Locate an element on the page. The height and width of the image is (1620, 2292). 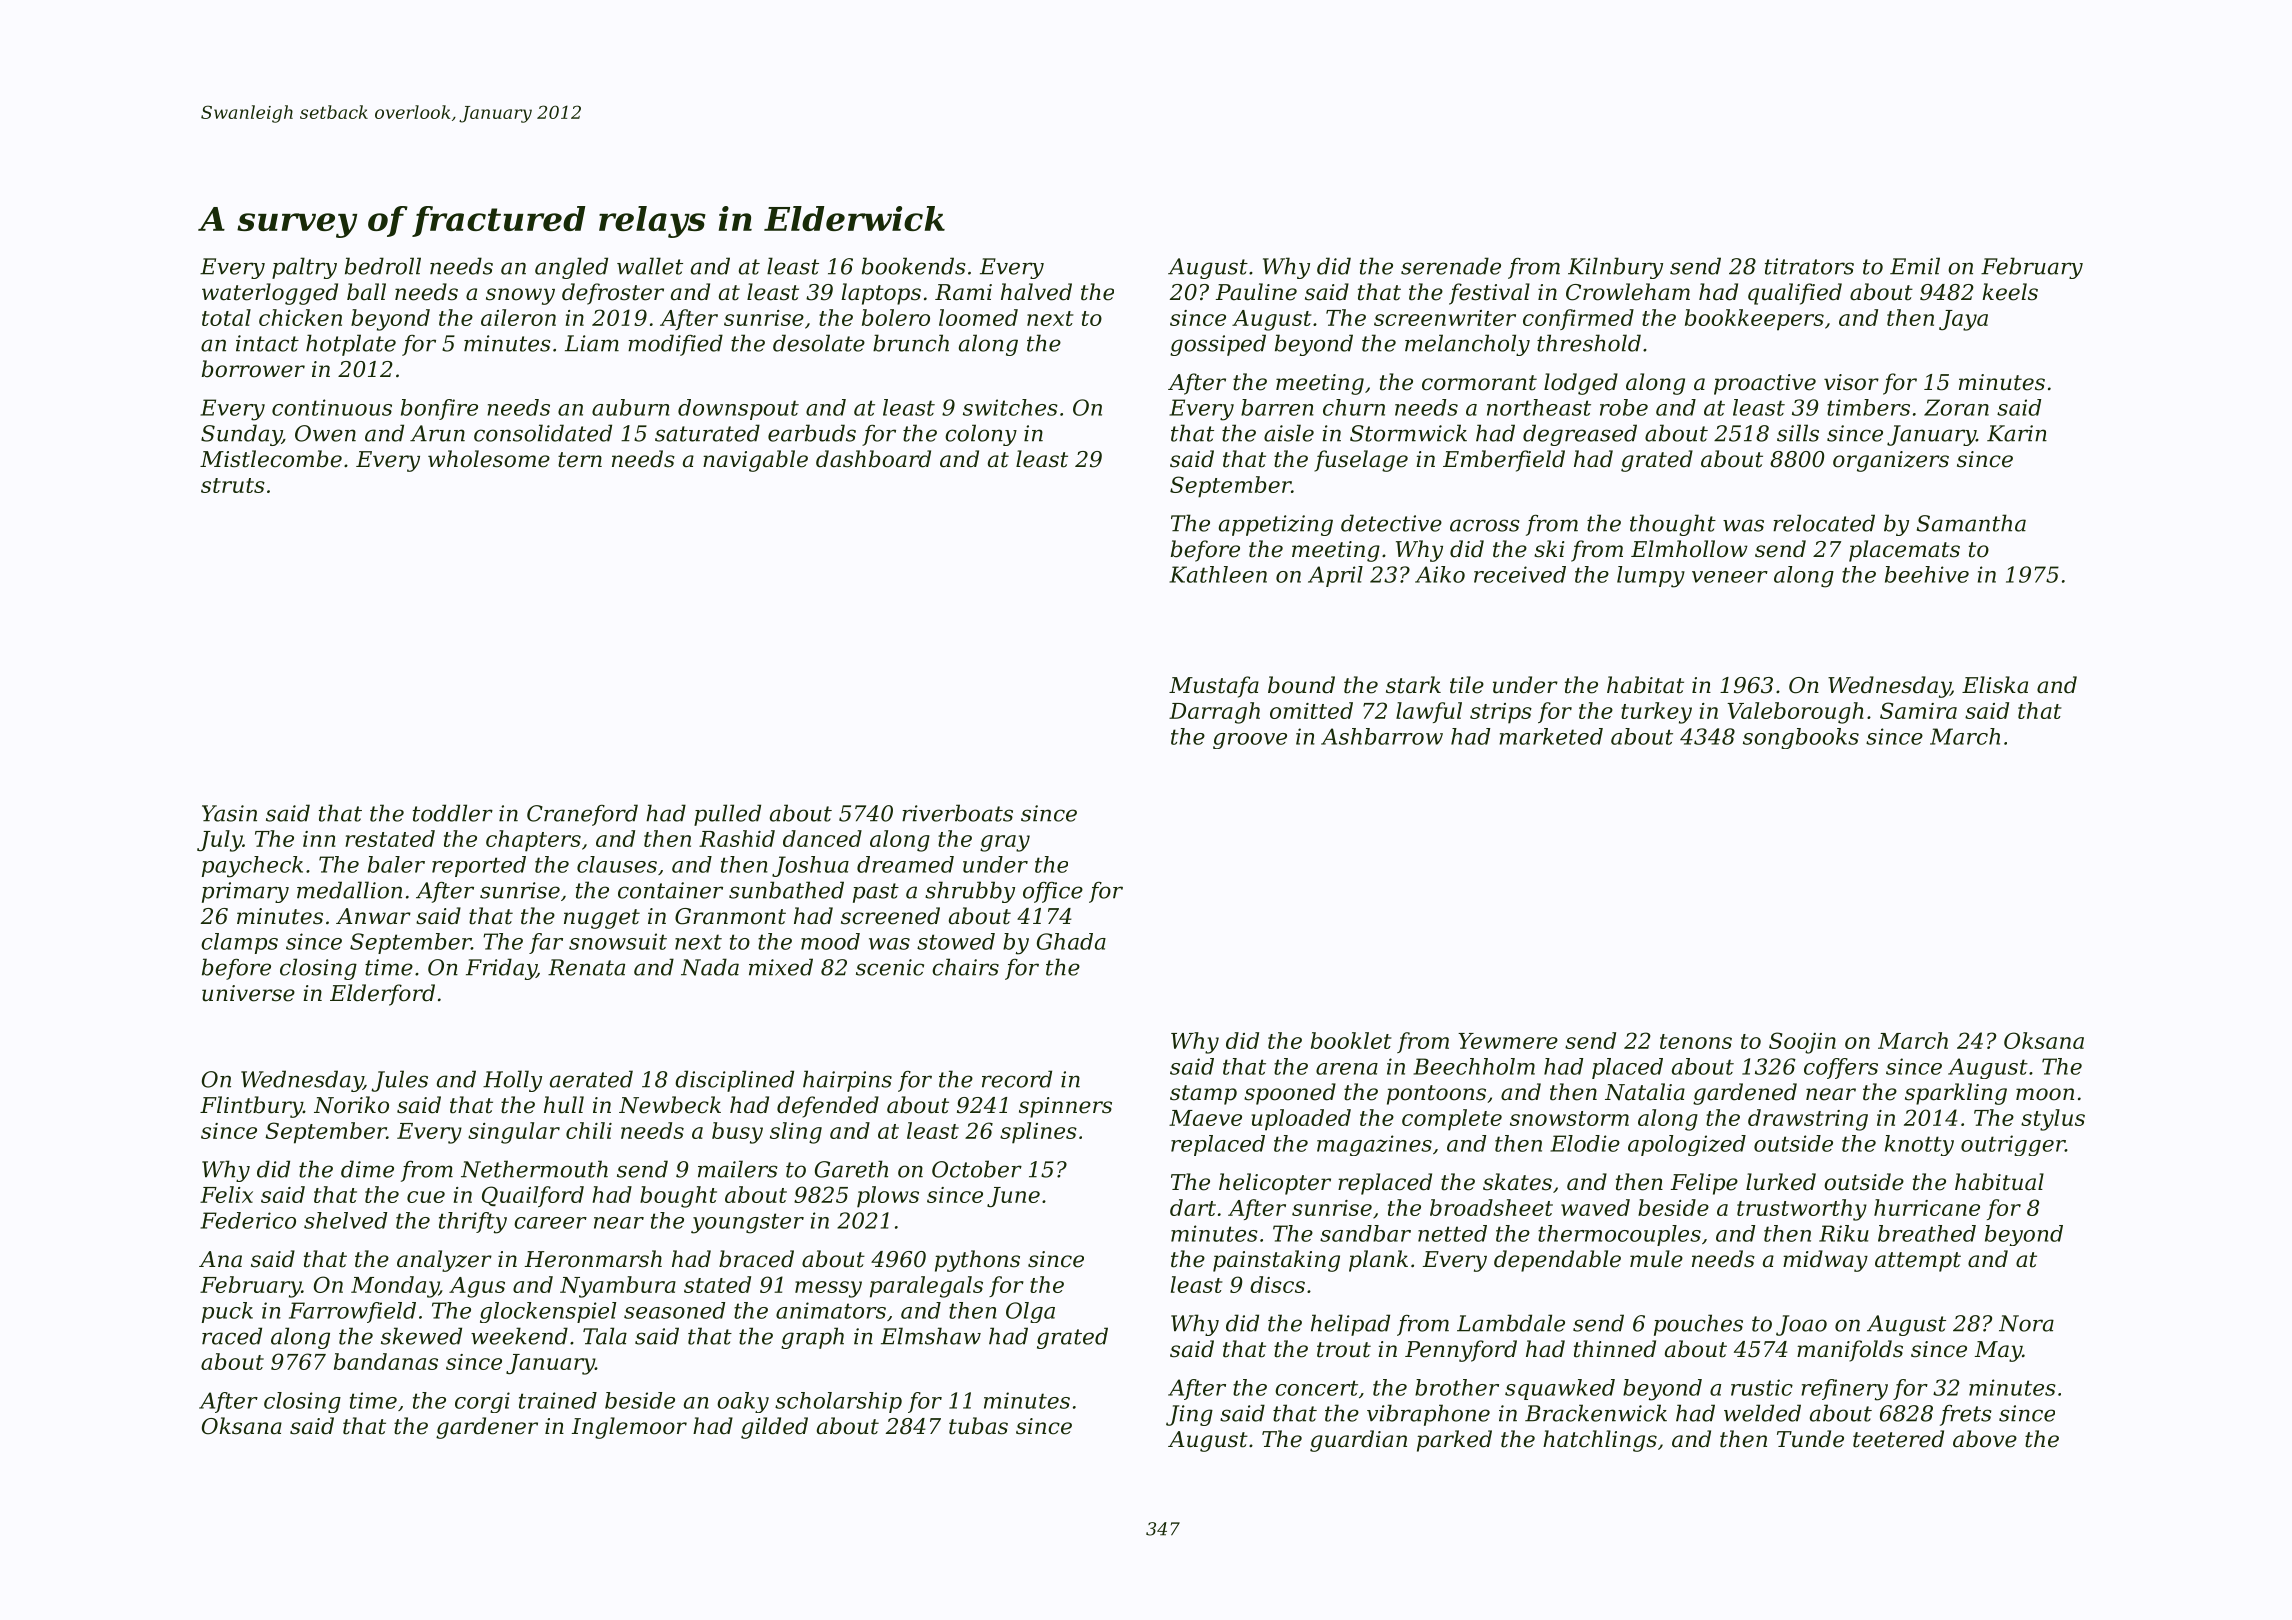
Rami is located at coordinates (963, 292).
